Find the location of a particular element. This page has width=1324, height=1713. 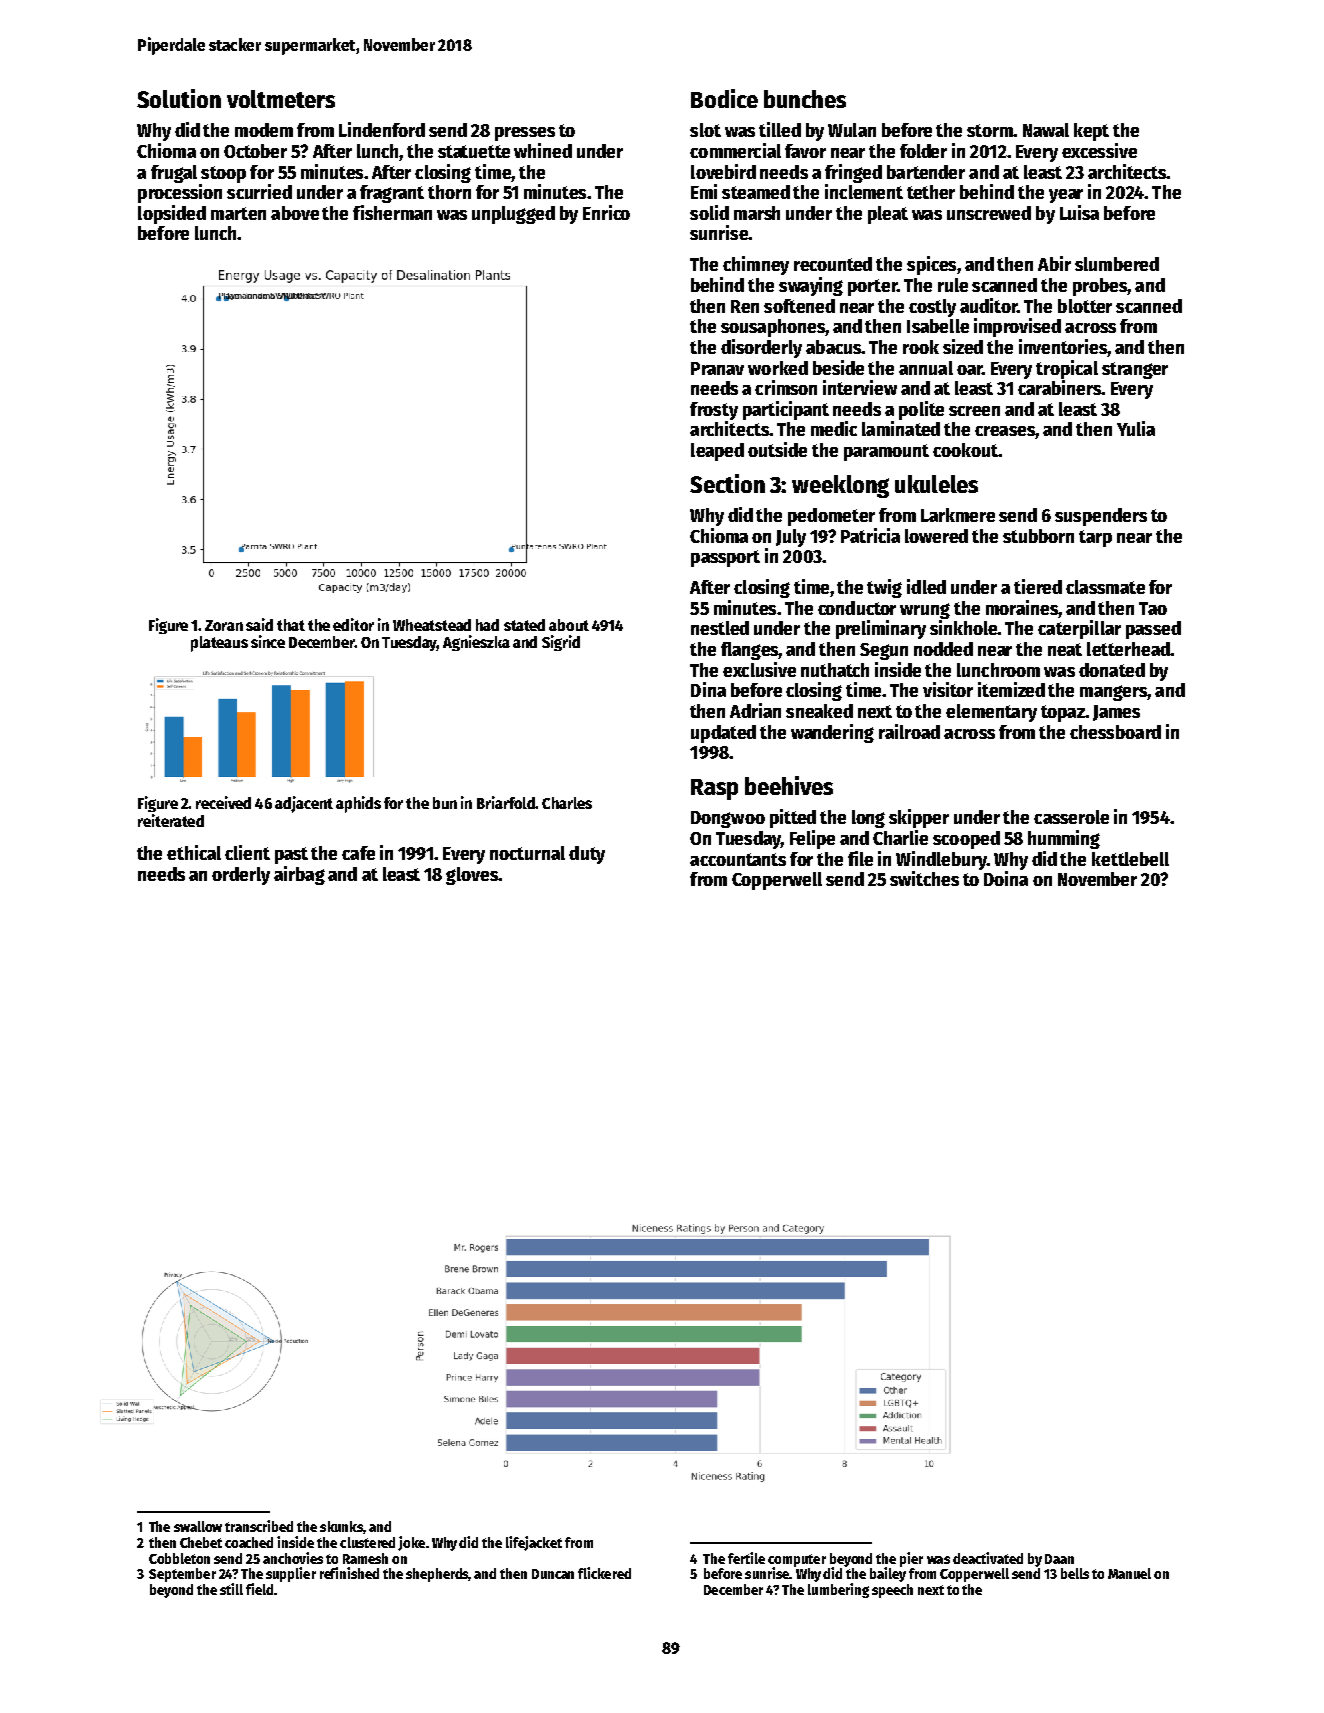

said is located at coordinates (259, 624).
